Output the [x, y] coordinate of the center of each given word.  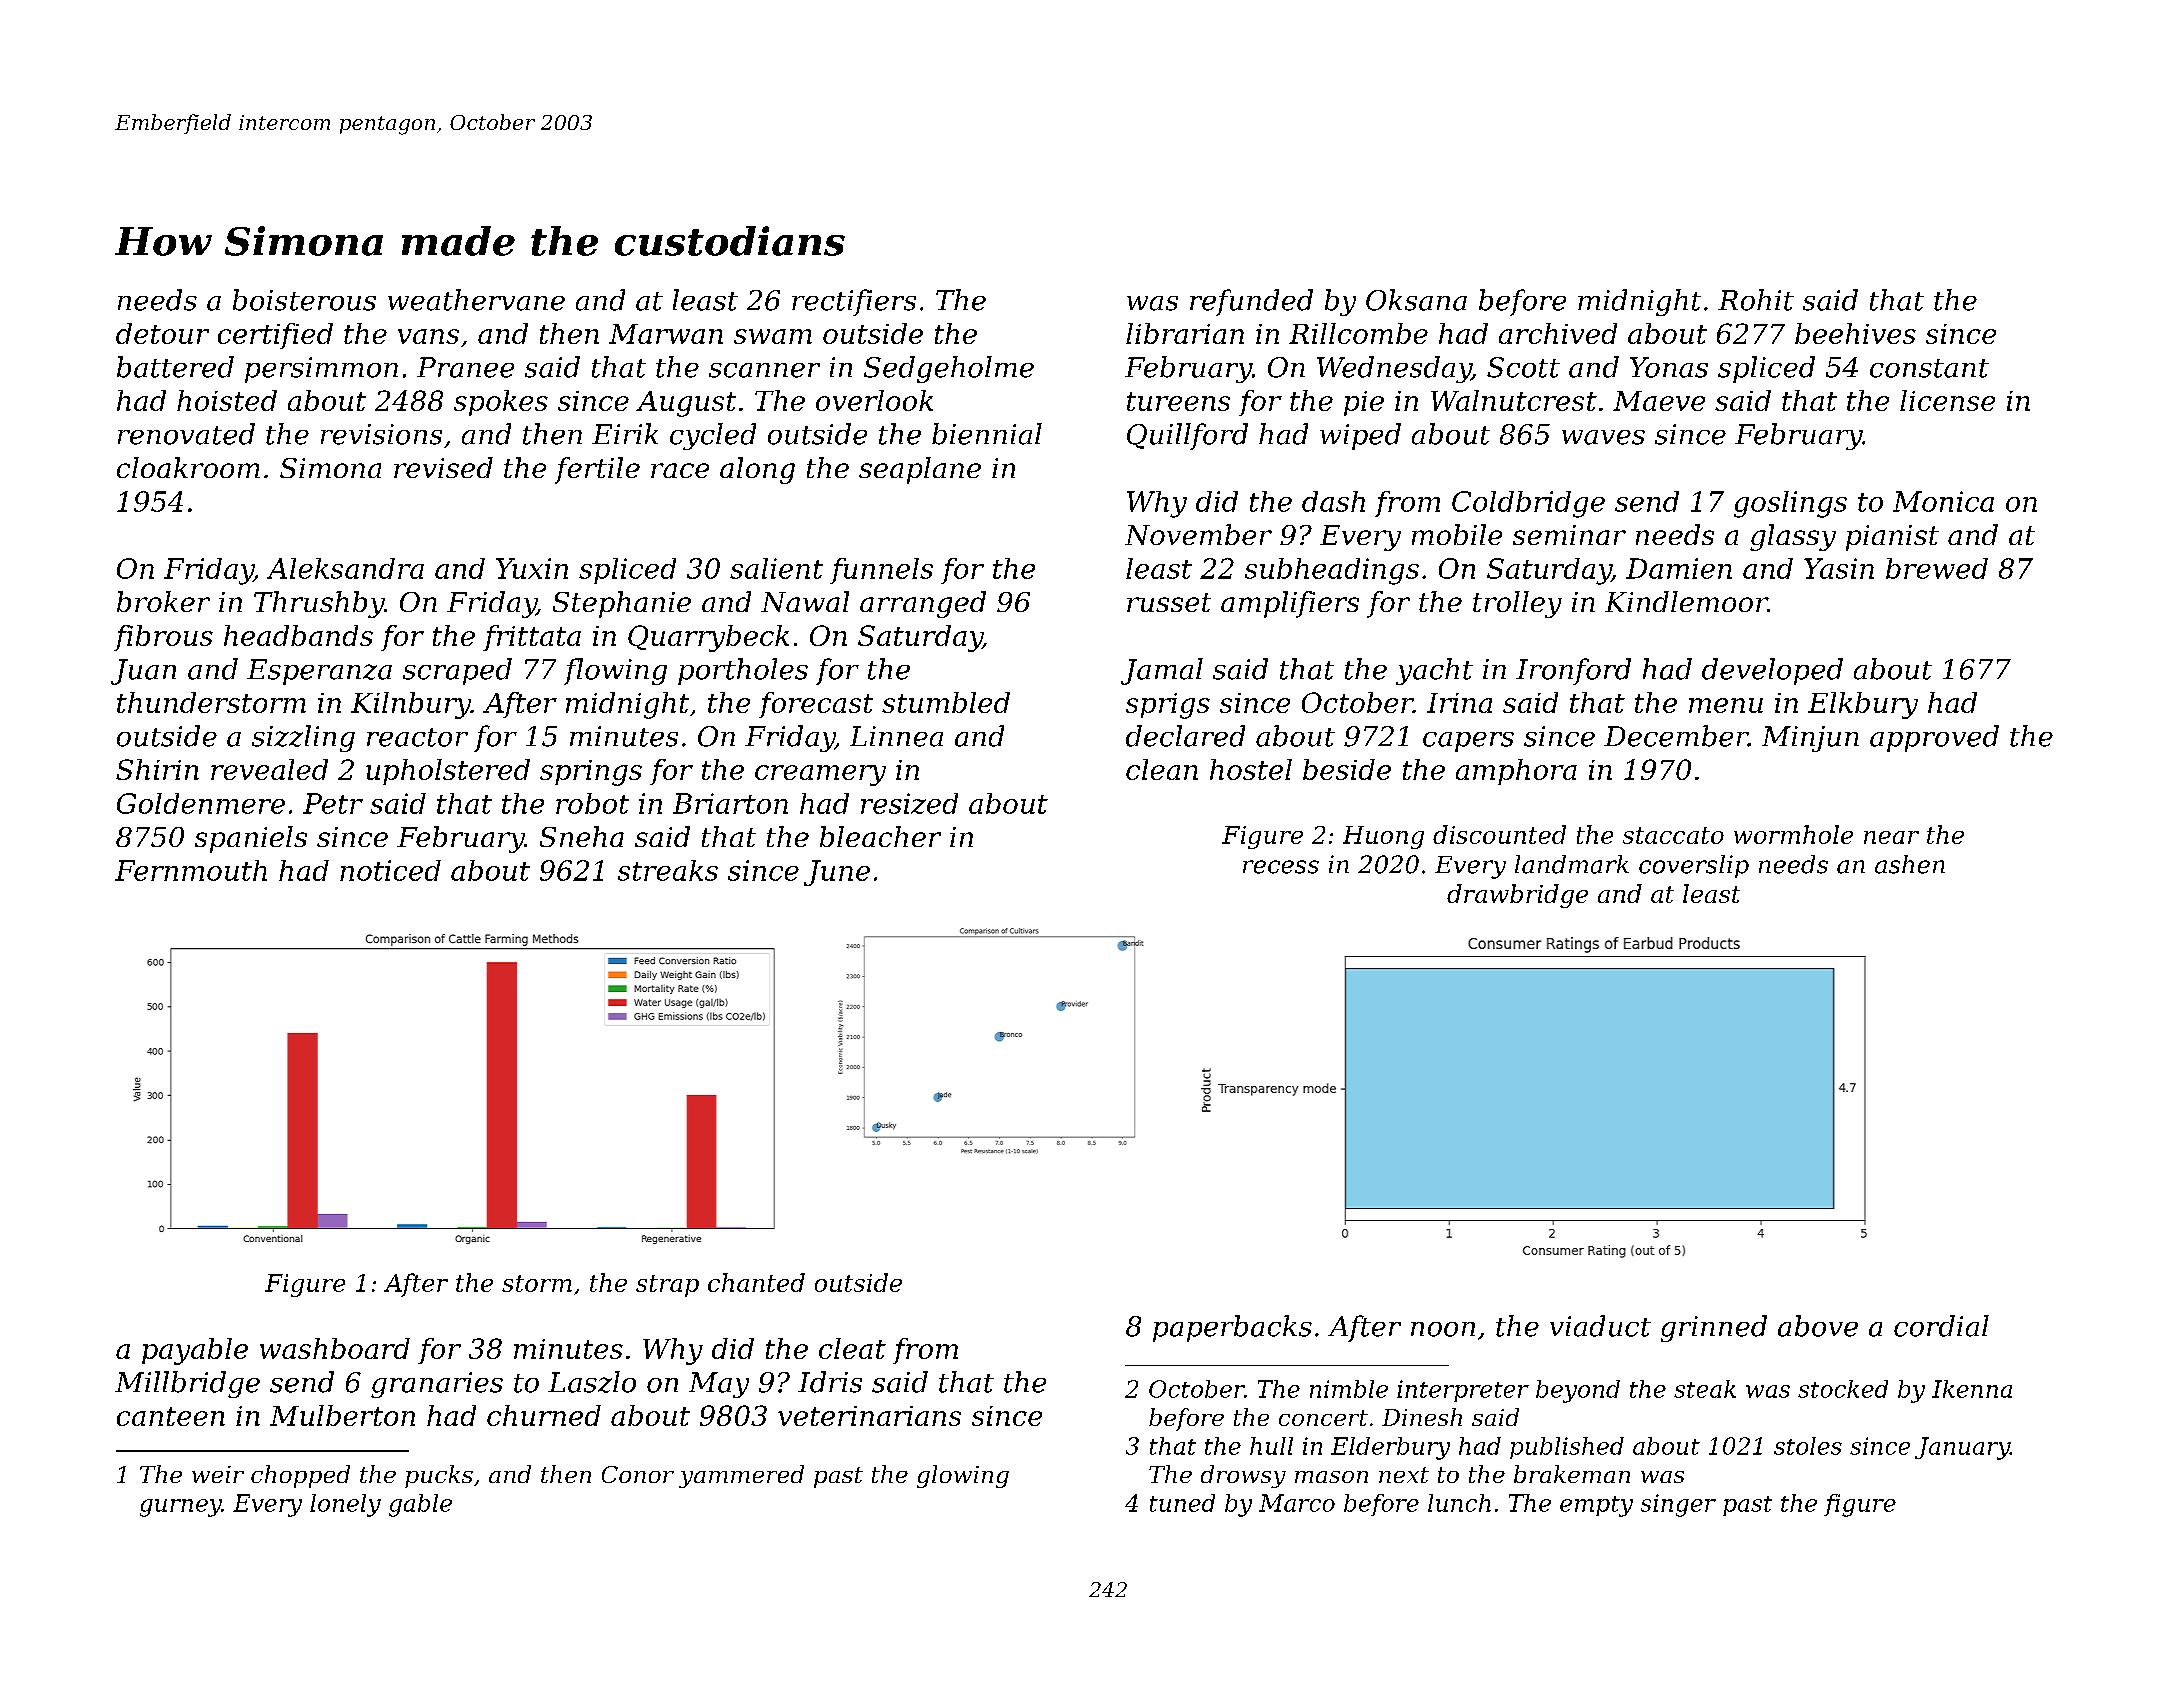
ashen [1910, 864]
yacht [1434, 671]
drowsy [1243, 1476]
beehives [1855, 333]
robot [592, 803]
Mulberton [342, 1415]
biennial [987, 434]
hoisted [227, 400]
